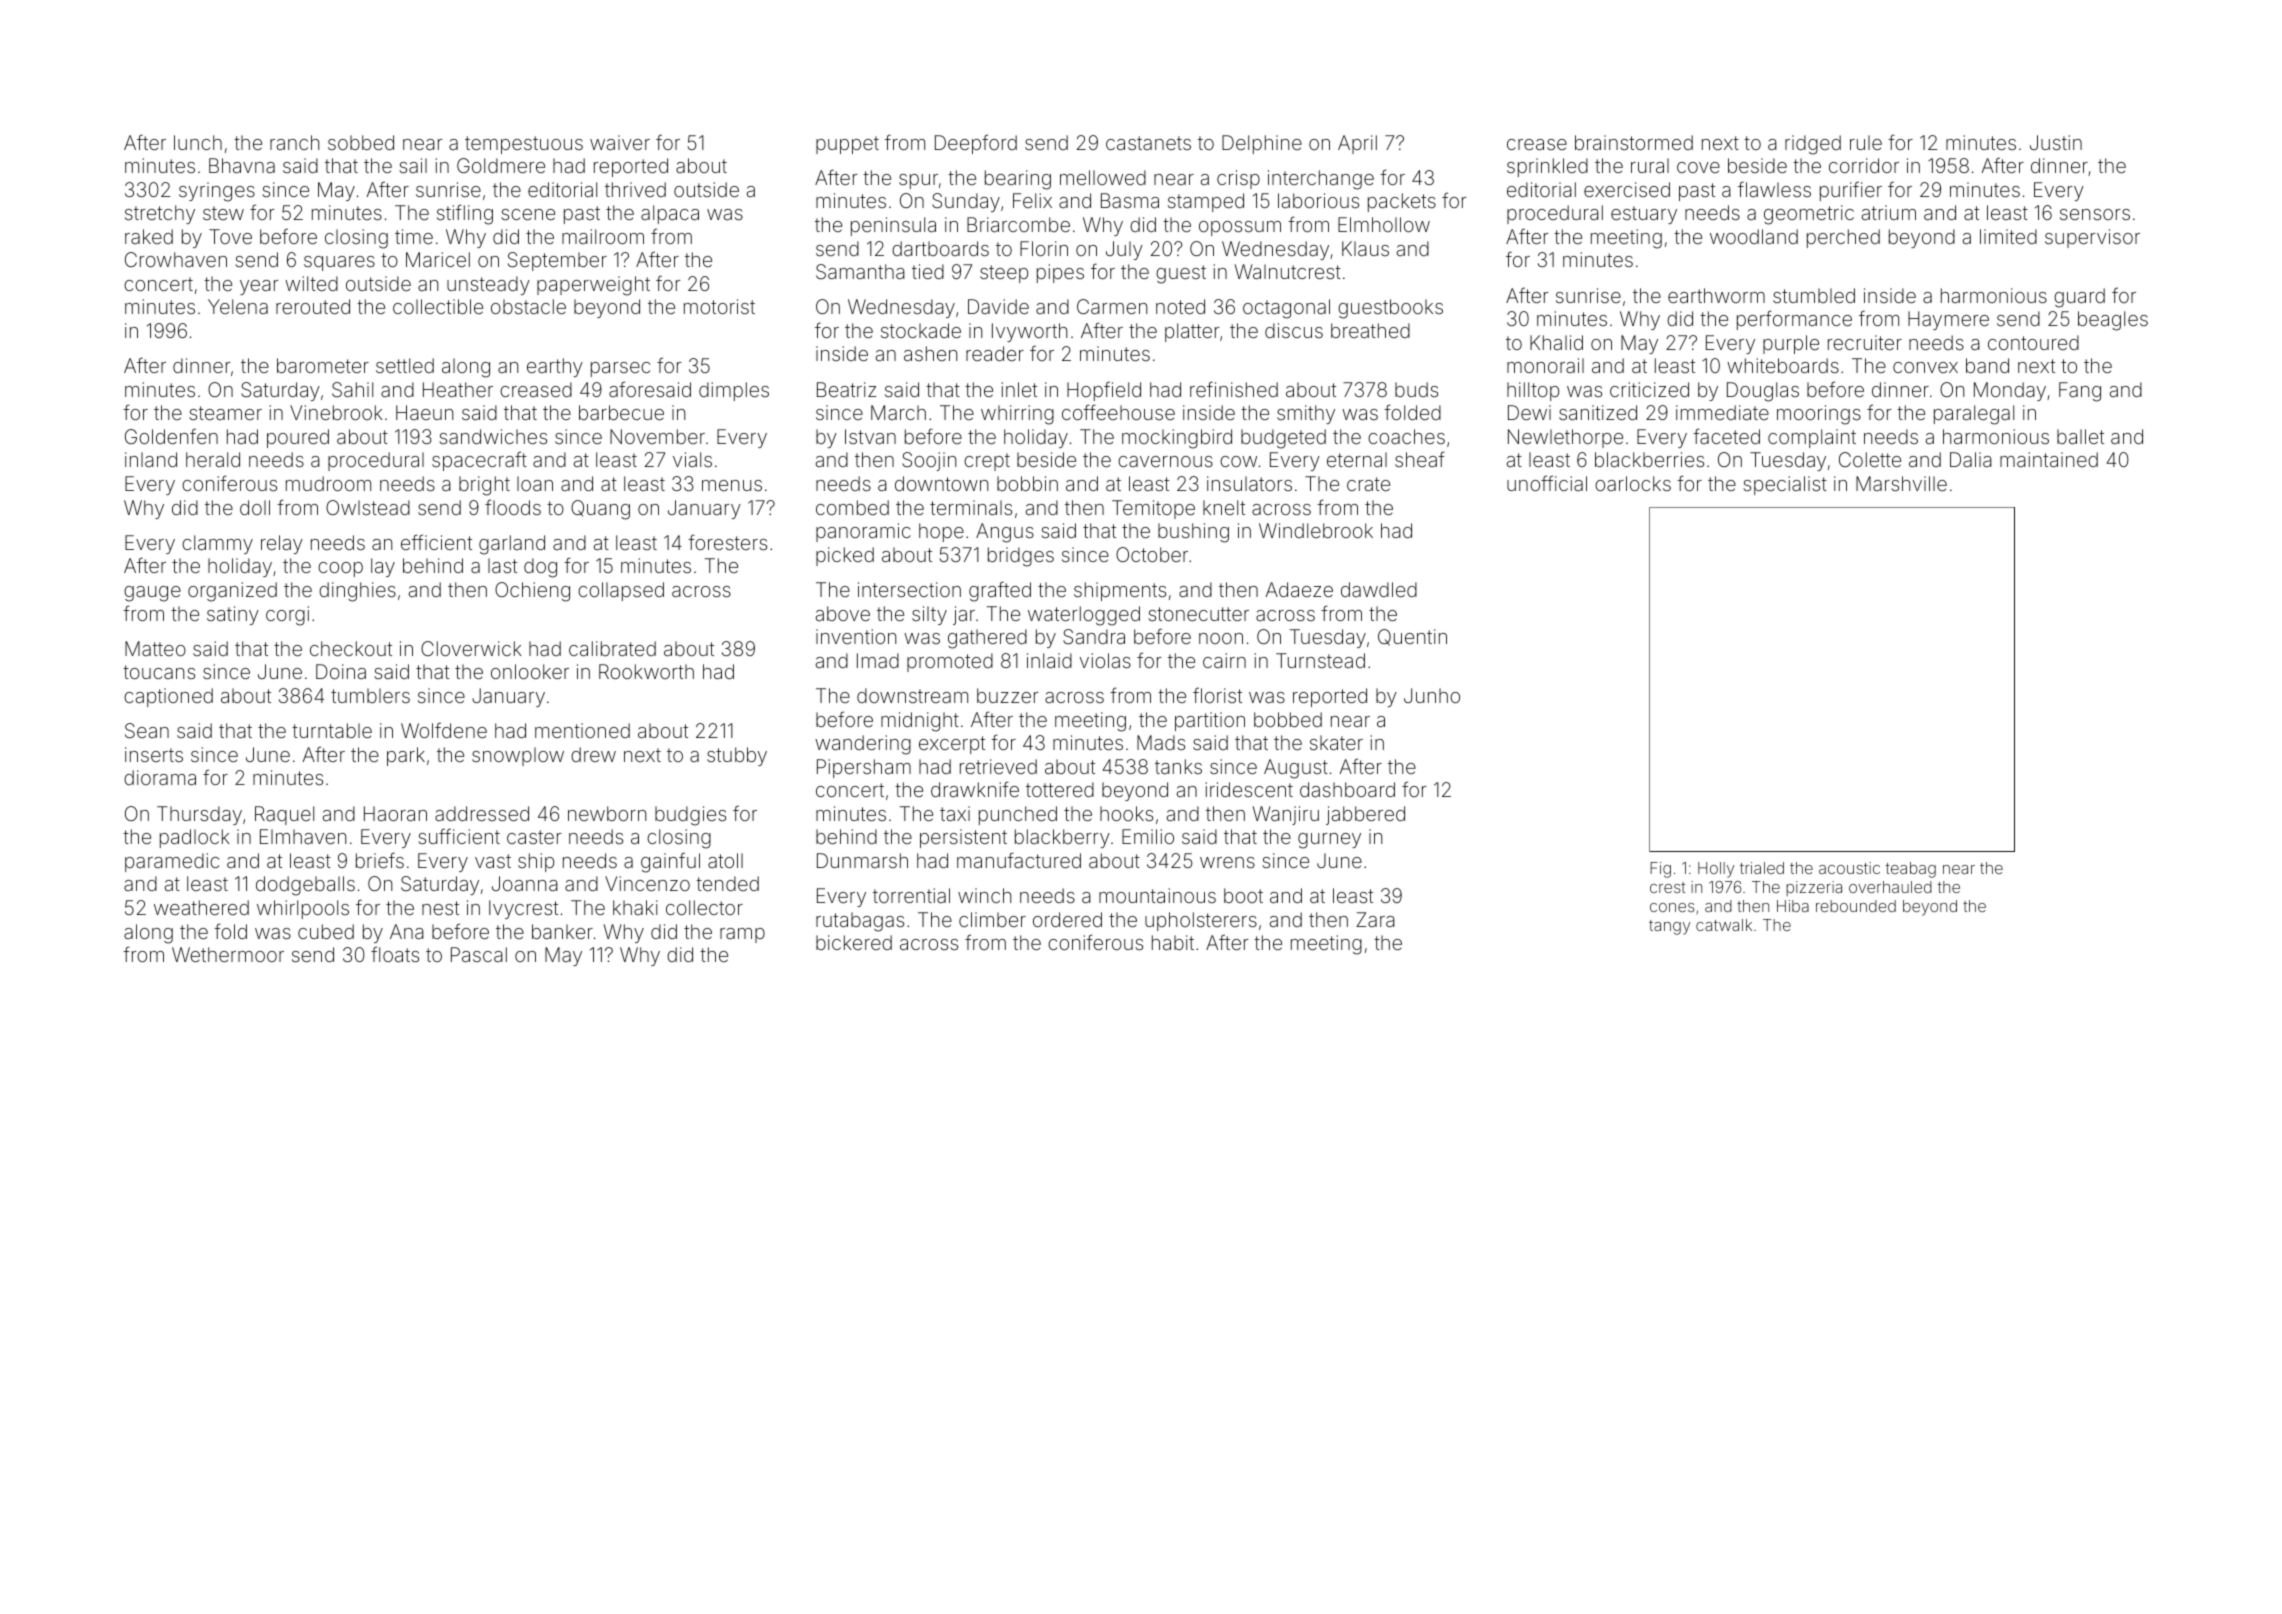  I want to click on convex, so click(1925, 367).
